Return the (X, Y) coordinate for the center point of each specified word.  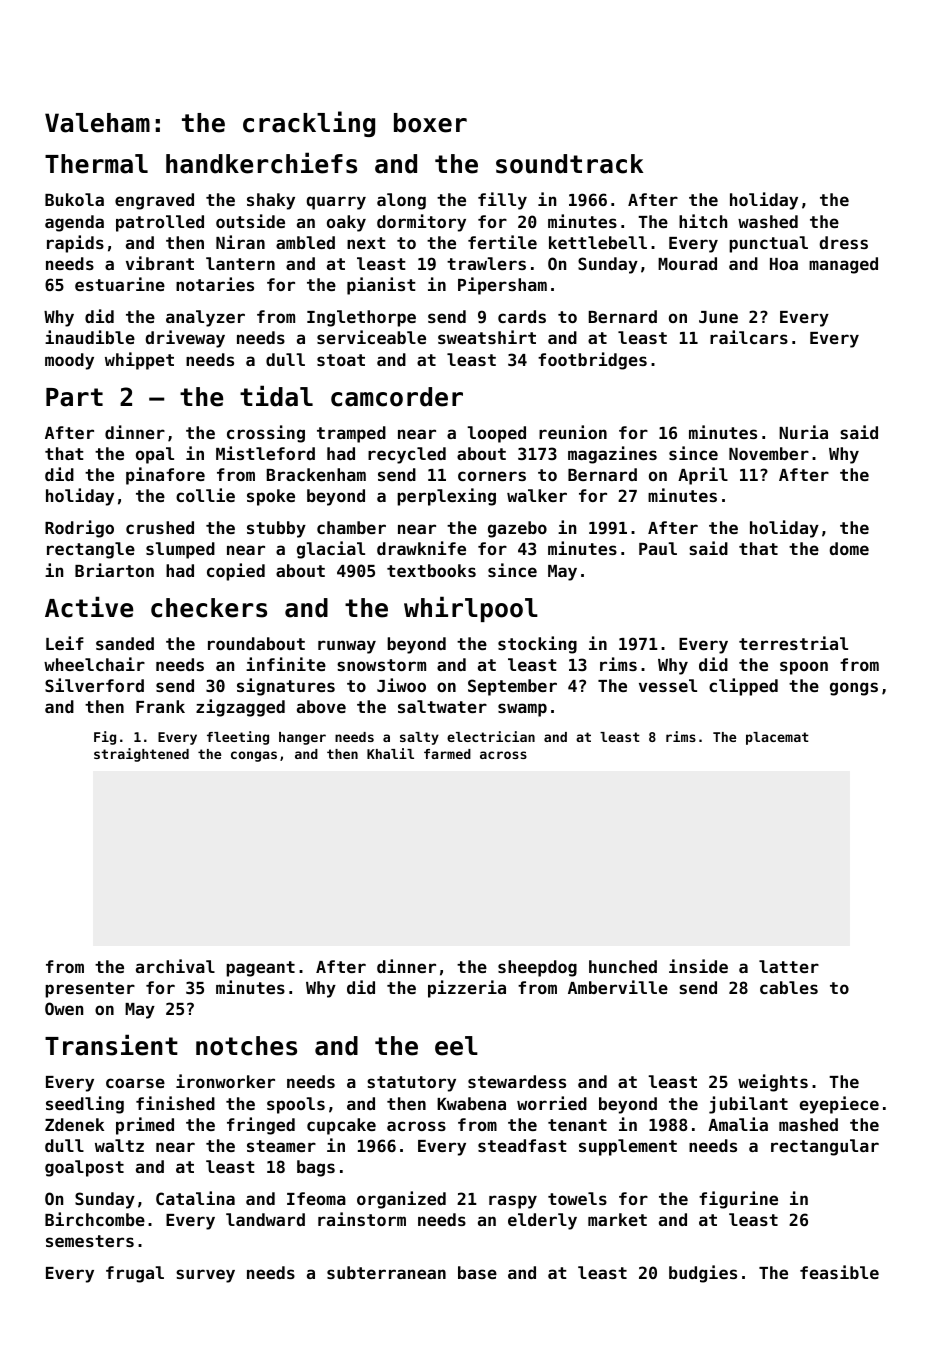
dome (849, 548)
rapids (75, 244)
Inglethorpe (361, 318)
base (477, 1272)
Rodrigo (79, 529)
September (512, 687)
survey (205, 1276)
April (703, 476)
